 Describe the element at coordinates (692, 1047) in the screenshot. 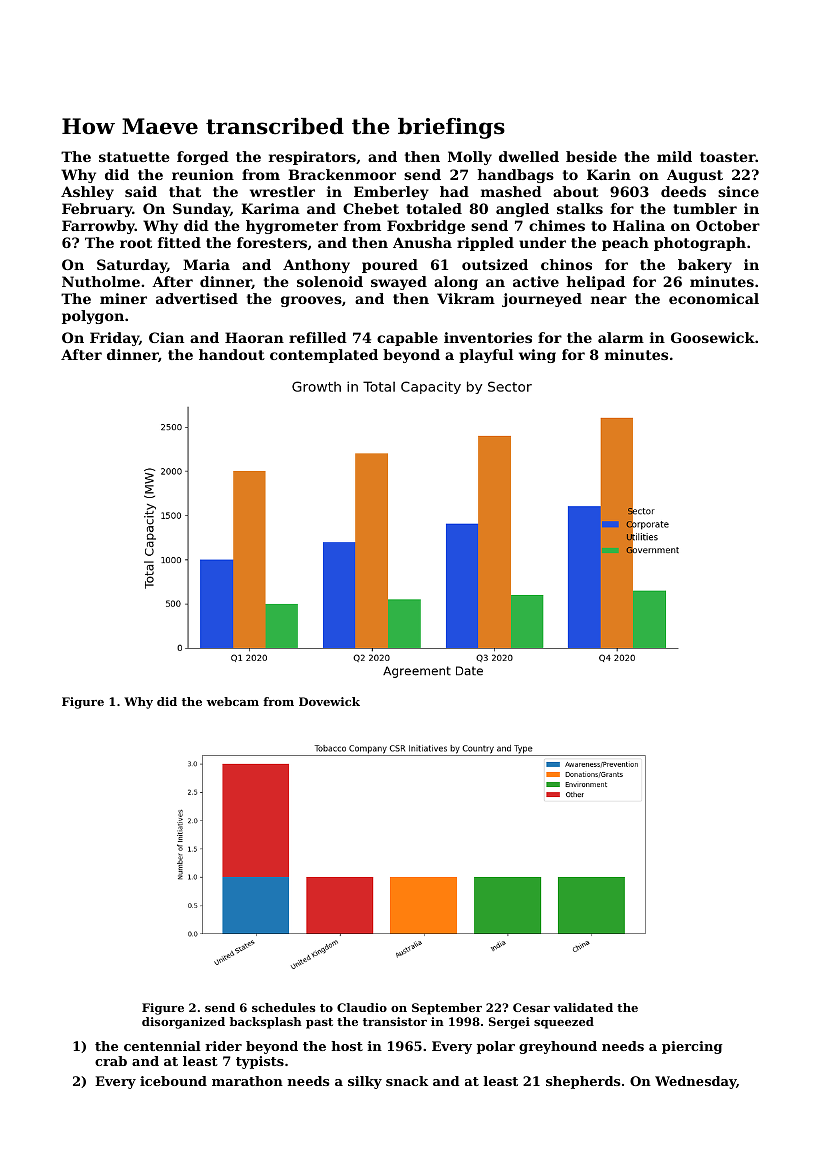

I see `piercing` at that location.
